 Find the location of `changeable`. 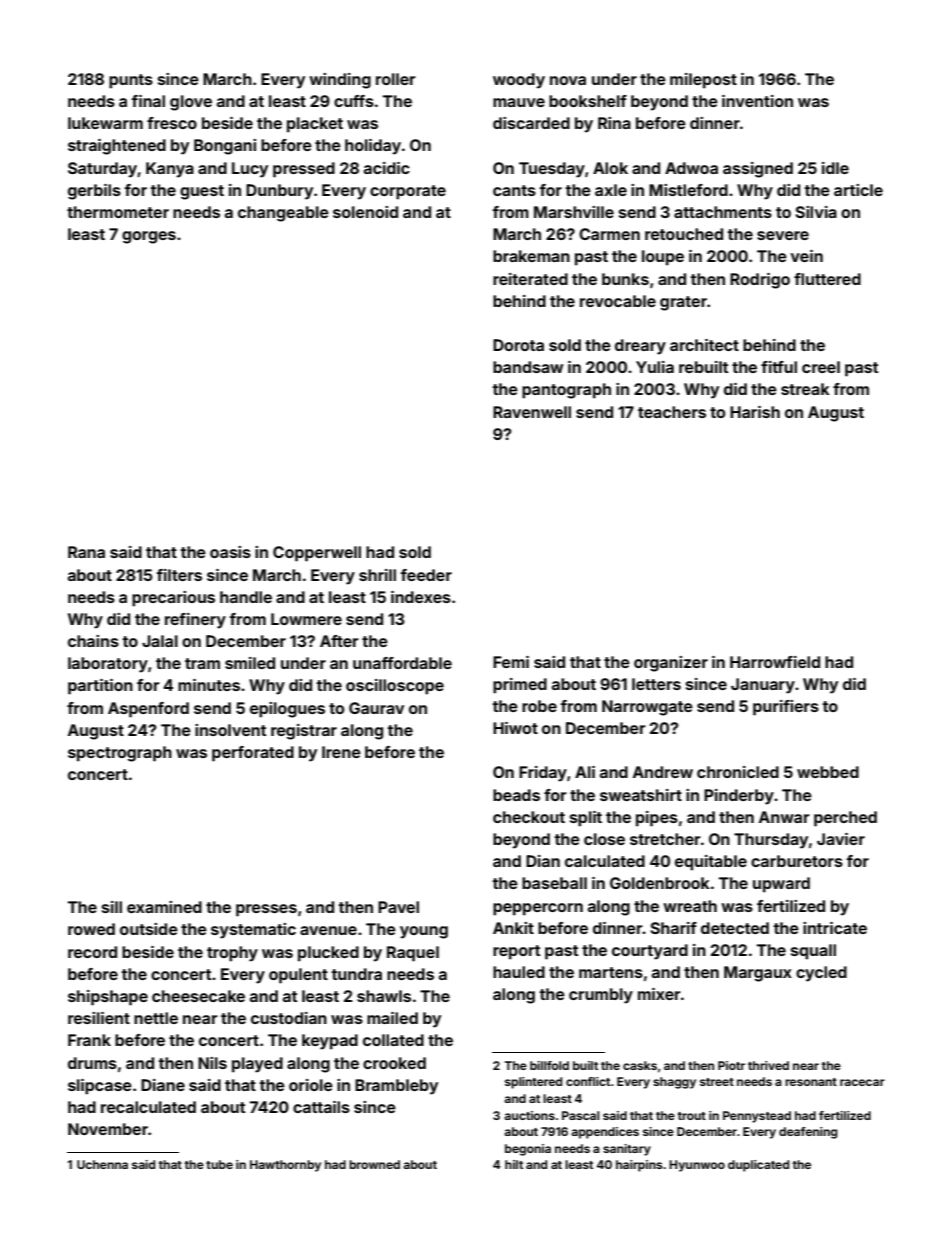

changeable is located at coordinates (283, 214).
